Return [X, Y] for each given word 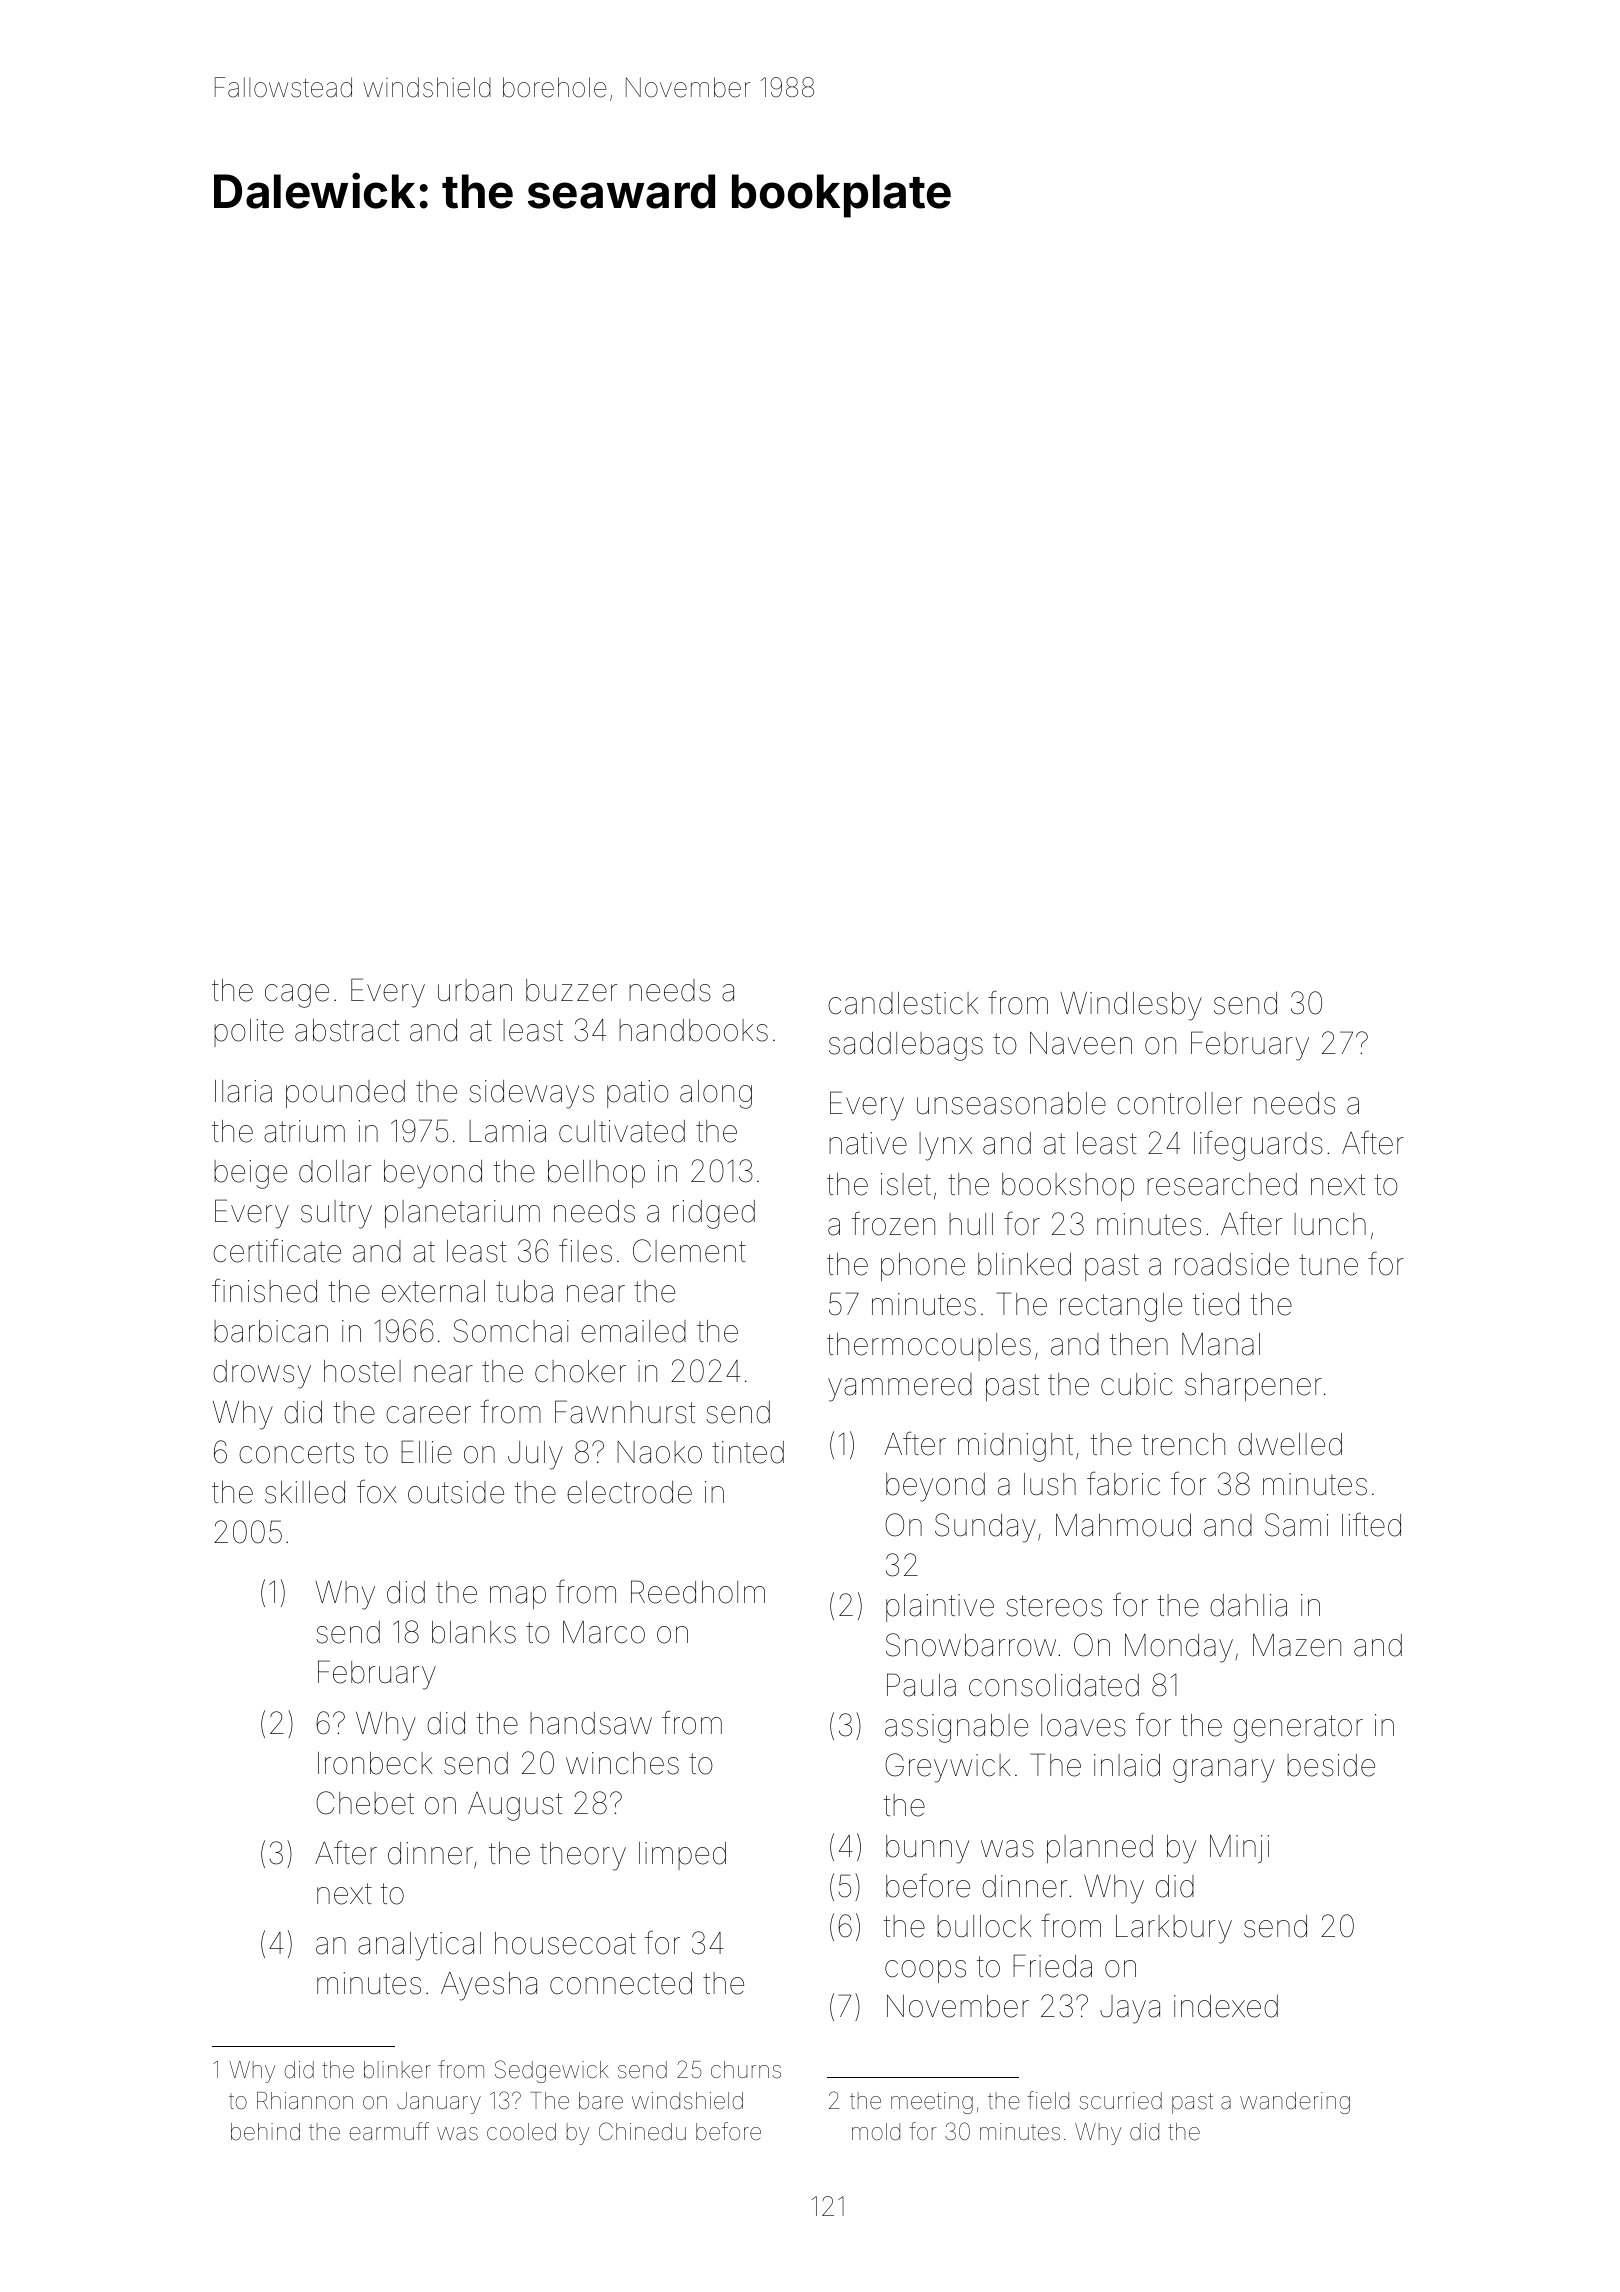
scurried [1120, 2101]
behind [265, 2132]
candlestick [903, 1003]
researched [1222, 1184]
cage [297, 996]
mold [876, 2132]
